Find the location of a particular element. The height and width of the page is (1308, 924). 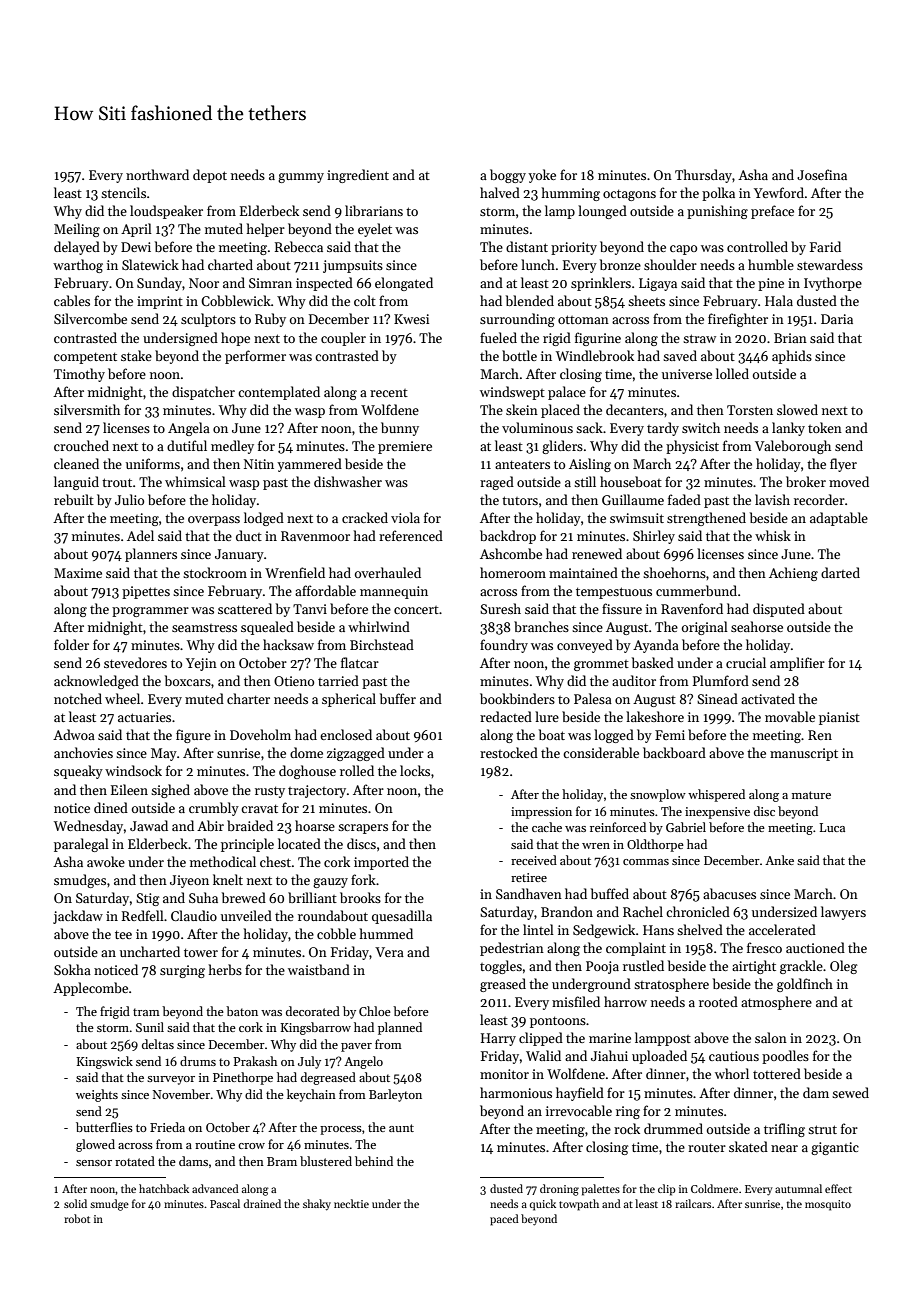

cravat is located at coordinates (259, 808).
